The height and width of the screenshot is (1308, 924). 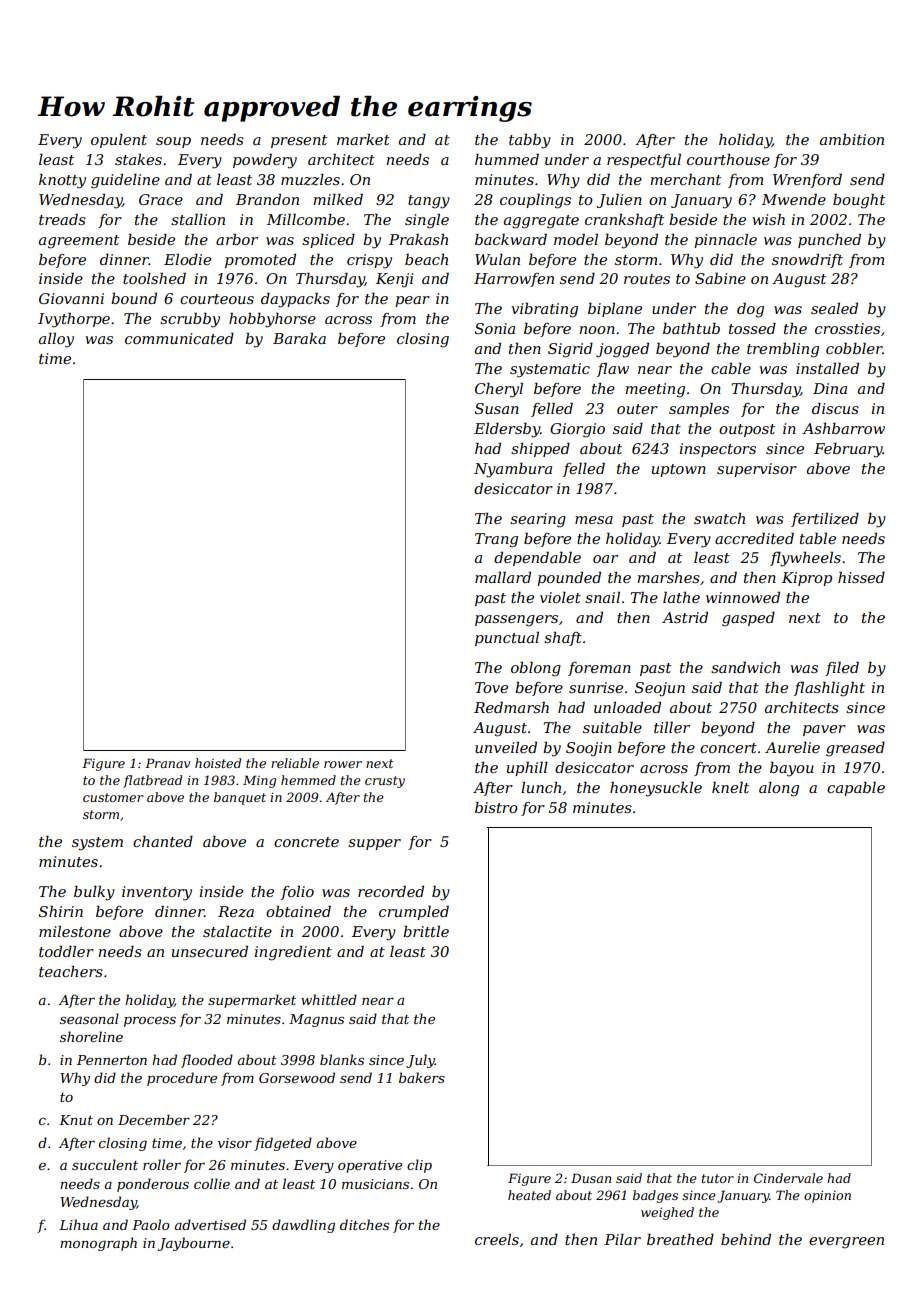 What do you see at coordinates (529, 1195) in the screenshot?
I see `heated` at bounding box center [529, 1195].
